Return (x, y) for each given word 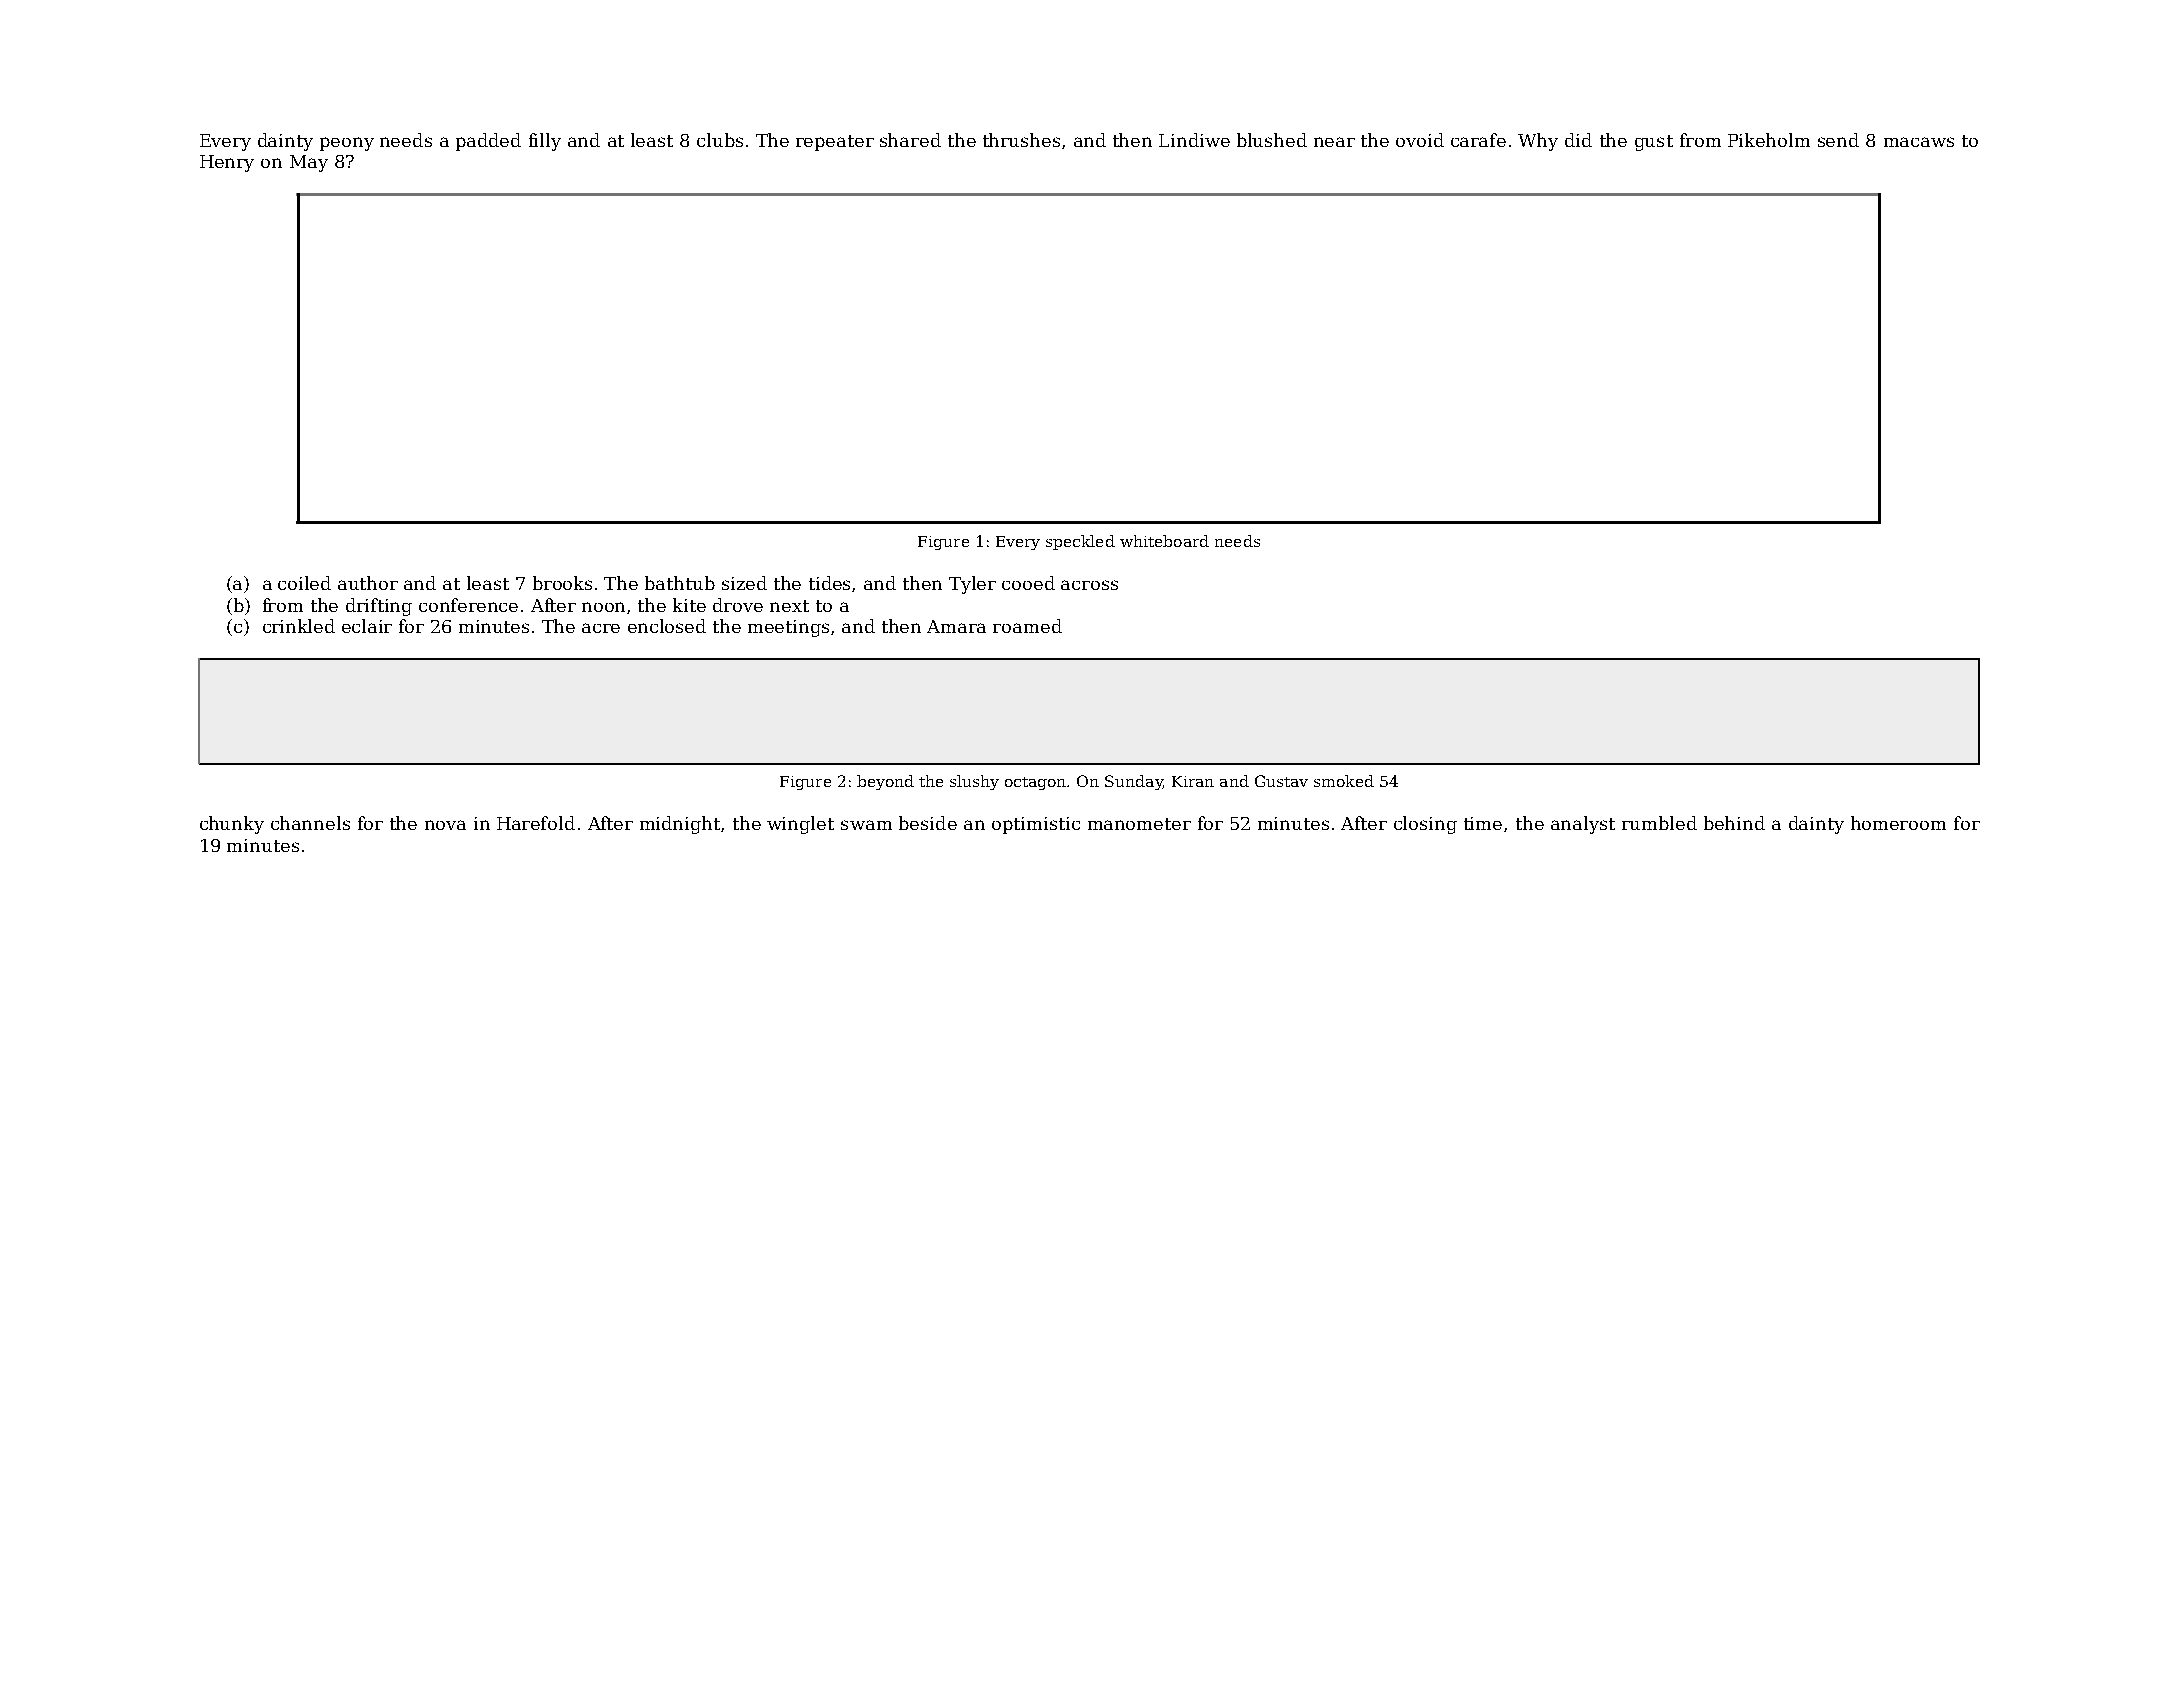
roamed (1027, 626)
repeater (835, 143)
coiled (304, 583)
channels (310, 823)
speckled (1080, 542)
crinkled (299, 626)
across (1089, 585)
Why (1538, 142)
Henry (227, 163)
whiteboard (1164, 541)
